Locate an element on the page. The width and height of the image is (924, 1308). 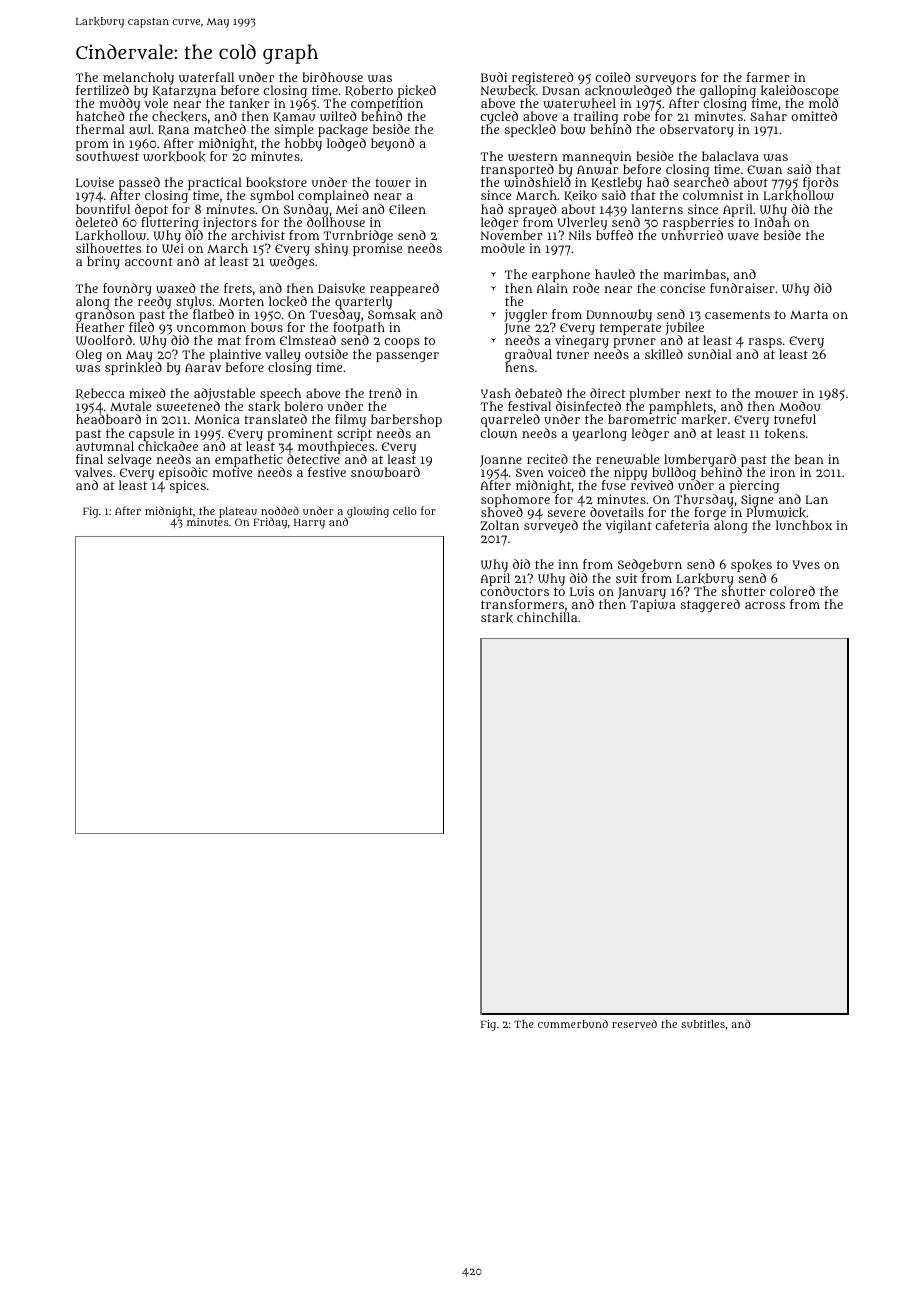
Joanne is located at coordinates (501, 461).
